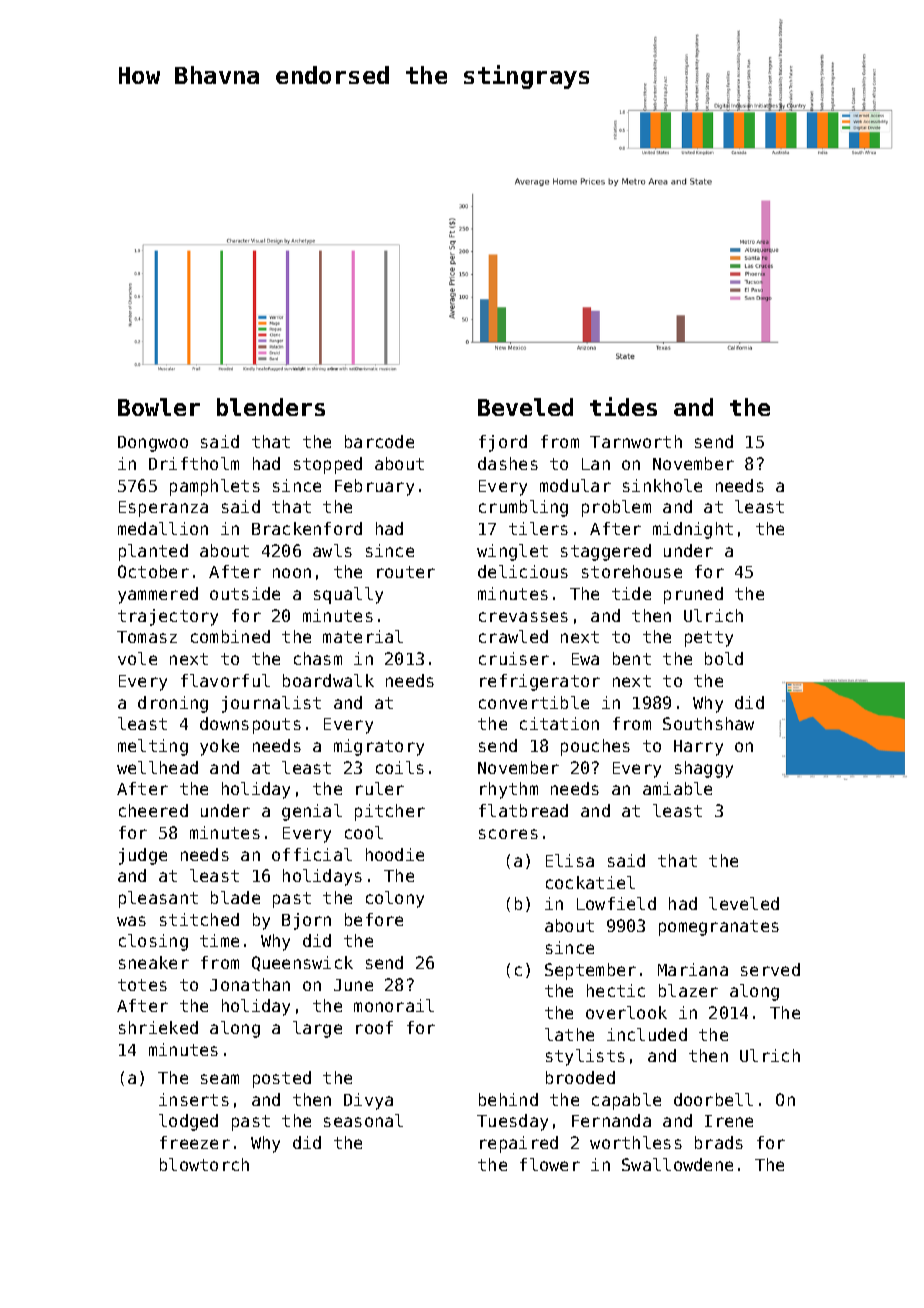  I want to click on Dongwoo, so click(153, 444).
